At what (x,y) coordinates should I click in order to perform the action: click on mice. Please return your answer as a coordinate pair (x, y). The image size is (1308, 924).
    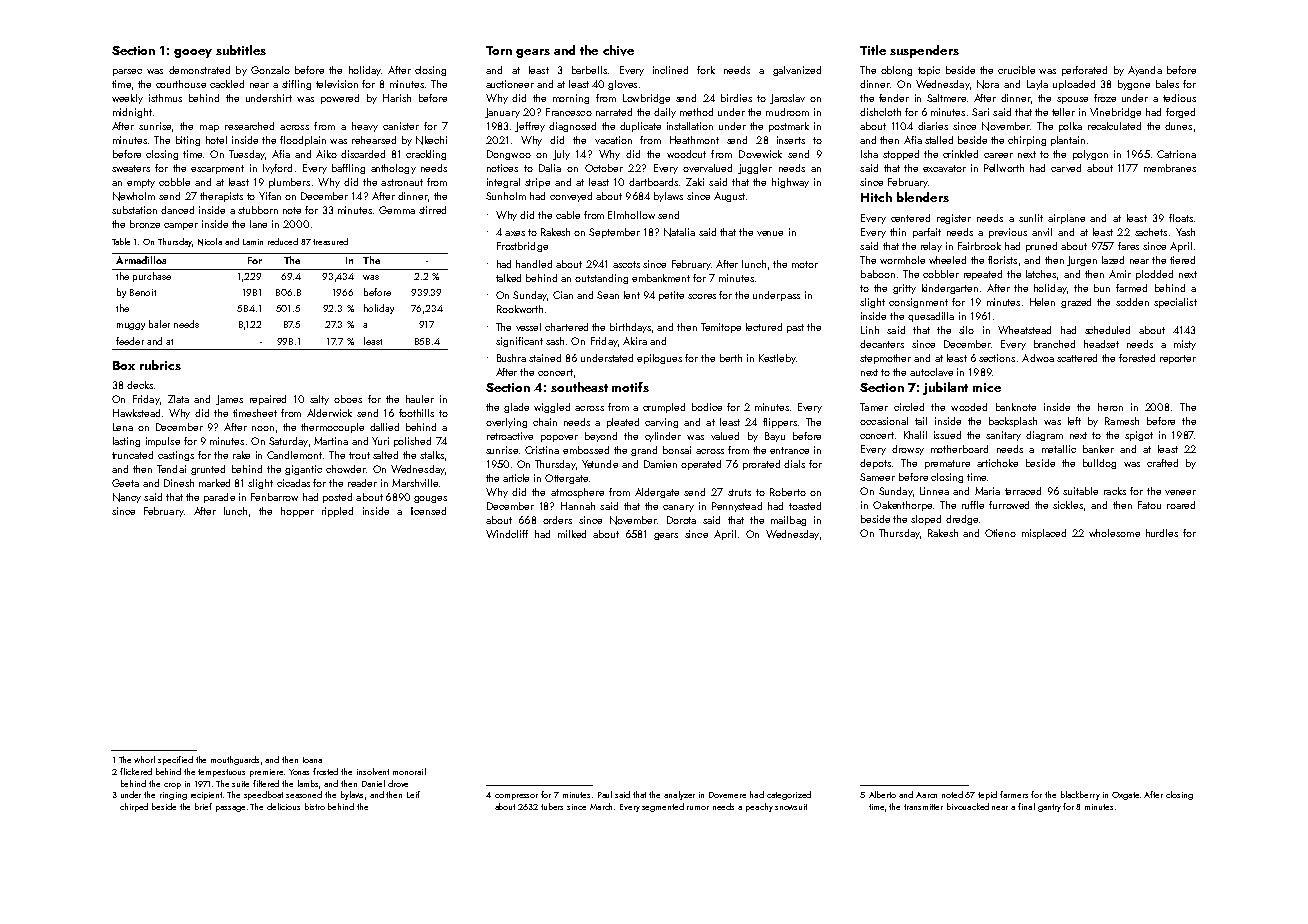
    Looking at the image, I should click on (987, 387).
